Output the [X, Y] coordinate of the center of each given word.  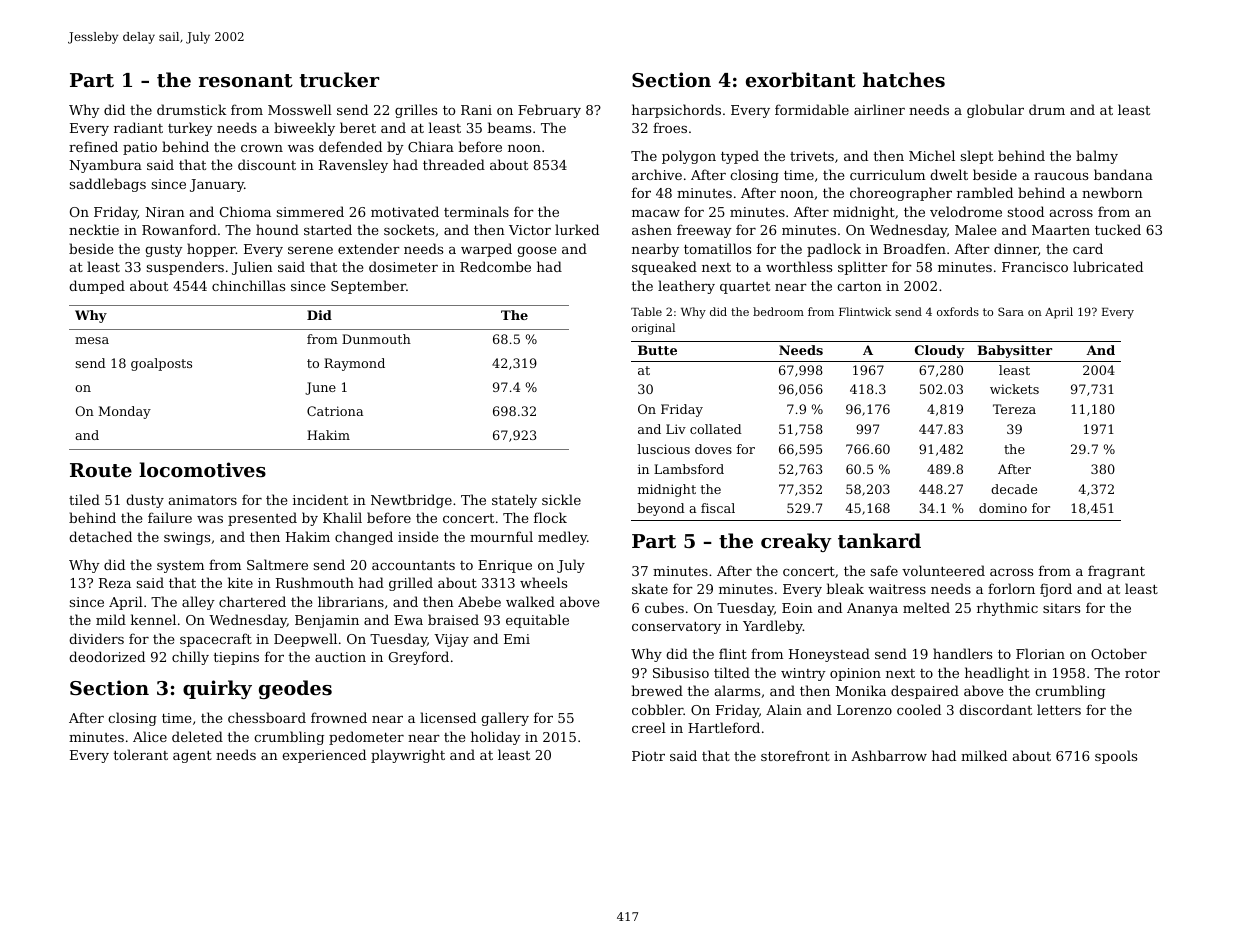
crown [262, 148]
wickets [1014, 389]
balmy [1097, 157]
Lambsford [689, 469]
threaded [454, 164]
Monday [125, 412]
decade [1014, 489]
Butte [657, 350]
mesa [92, 340]
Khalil [342, 517]
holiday [496, 738]
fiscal [718, 508]
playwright [408, 756]
